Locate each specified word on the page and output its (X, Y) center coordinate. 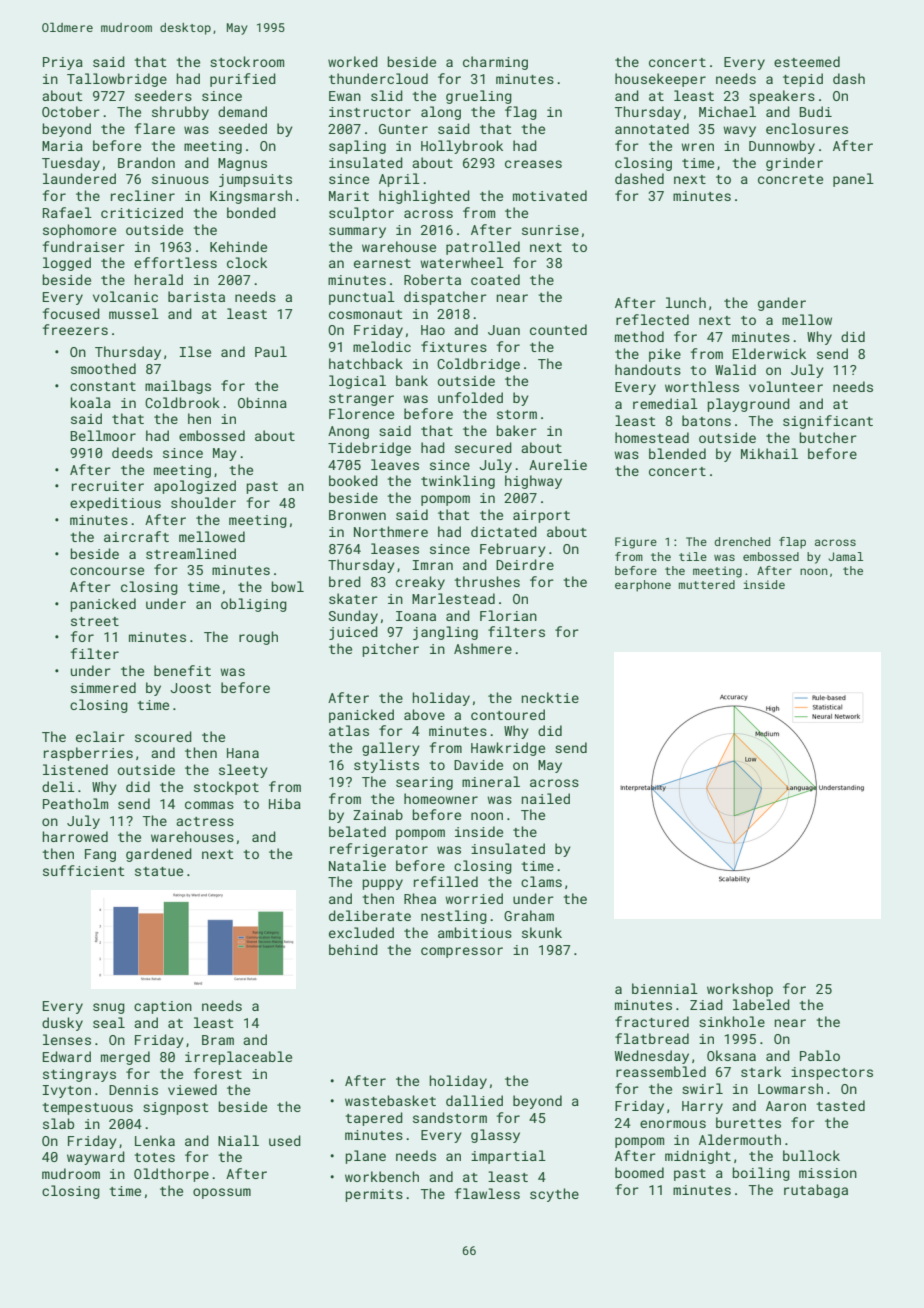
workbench (382, 1176)
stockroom (247, 61)
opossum (222, 1193)
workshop (740, 990)
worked (353, 61)
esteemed (807, 61)
